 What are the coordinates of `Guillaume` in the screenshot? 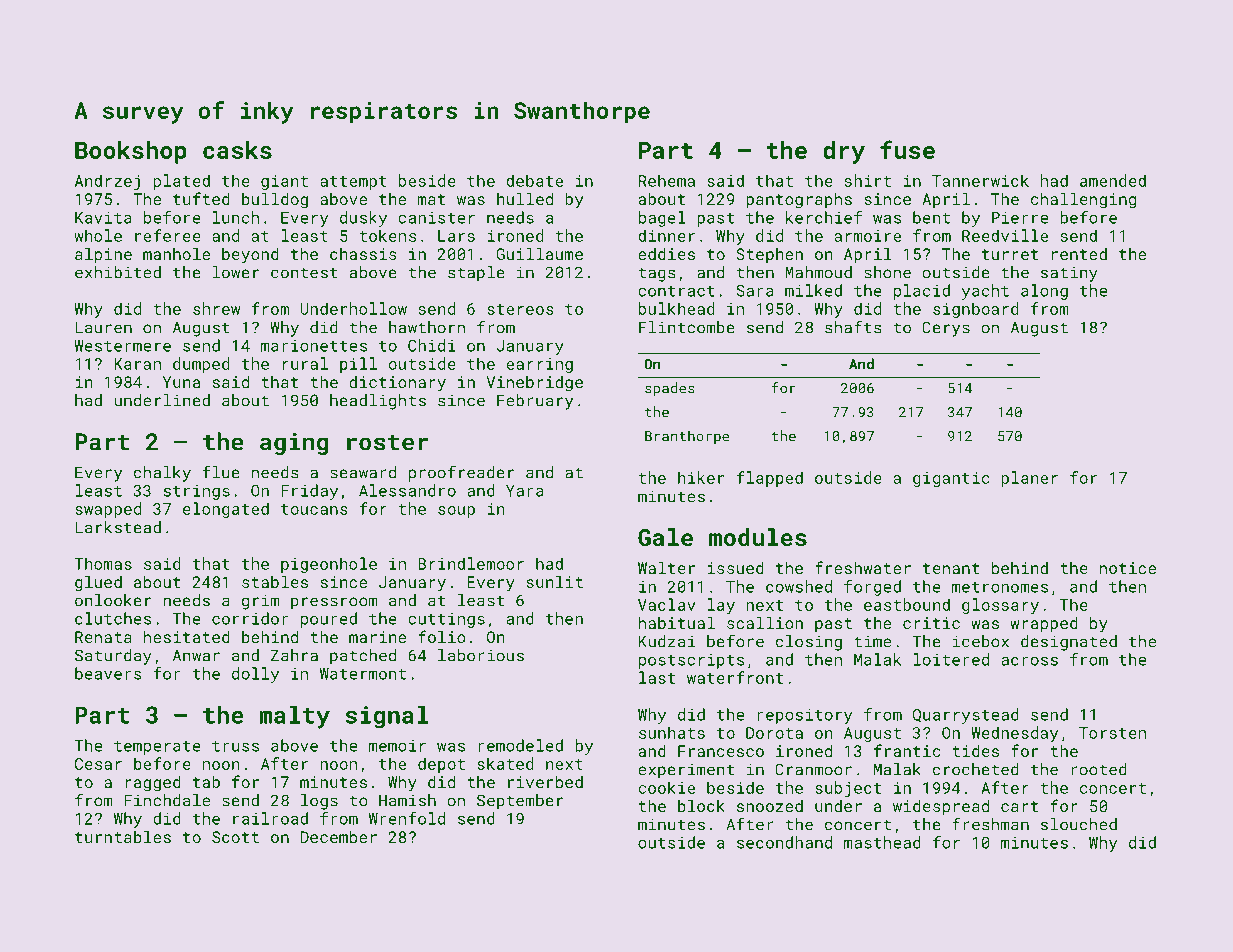 It's located at (539, 254).
